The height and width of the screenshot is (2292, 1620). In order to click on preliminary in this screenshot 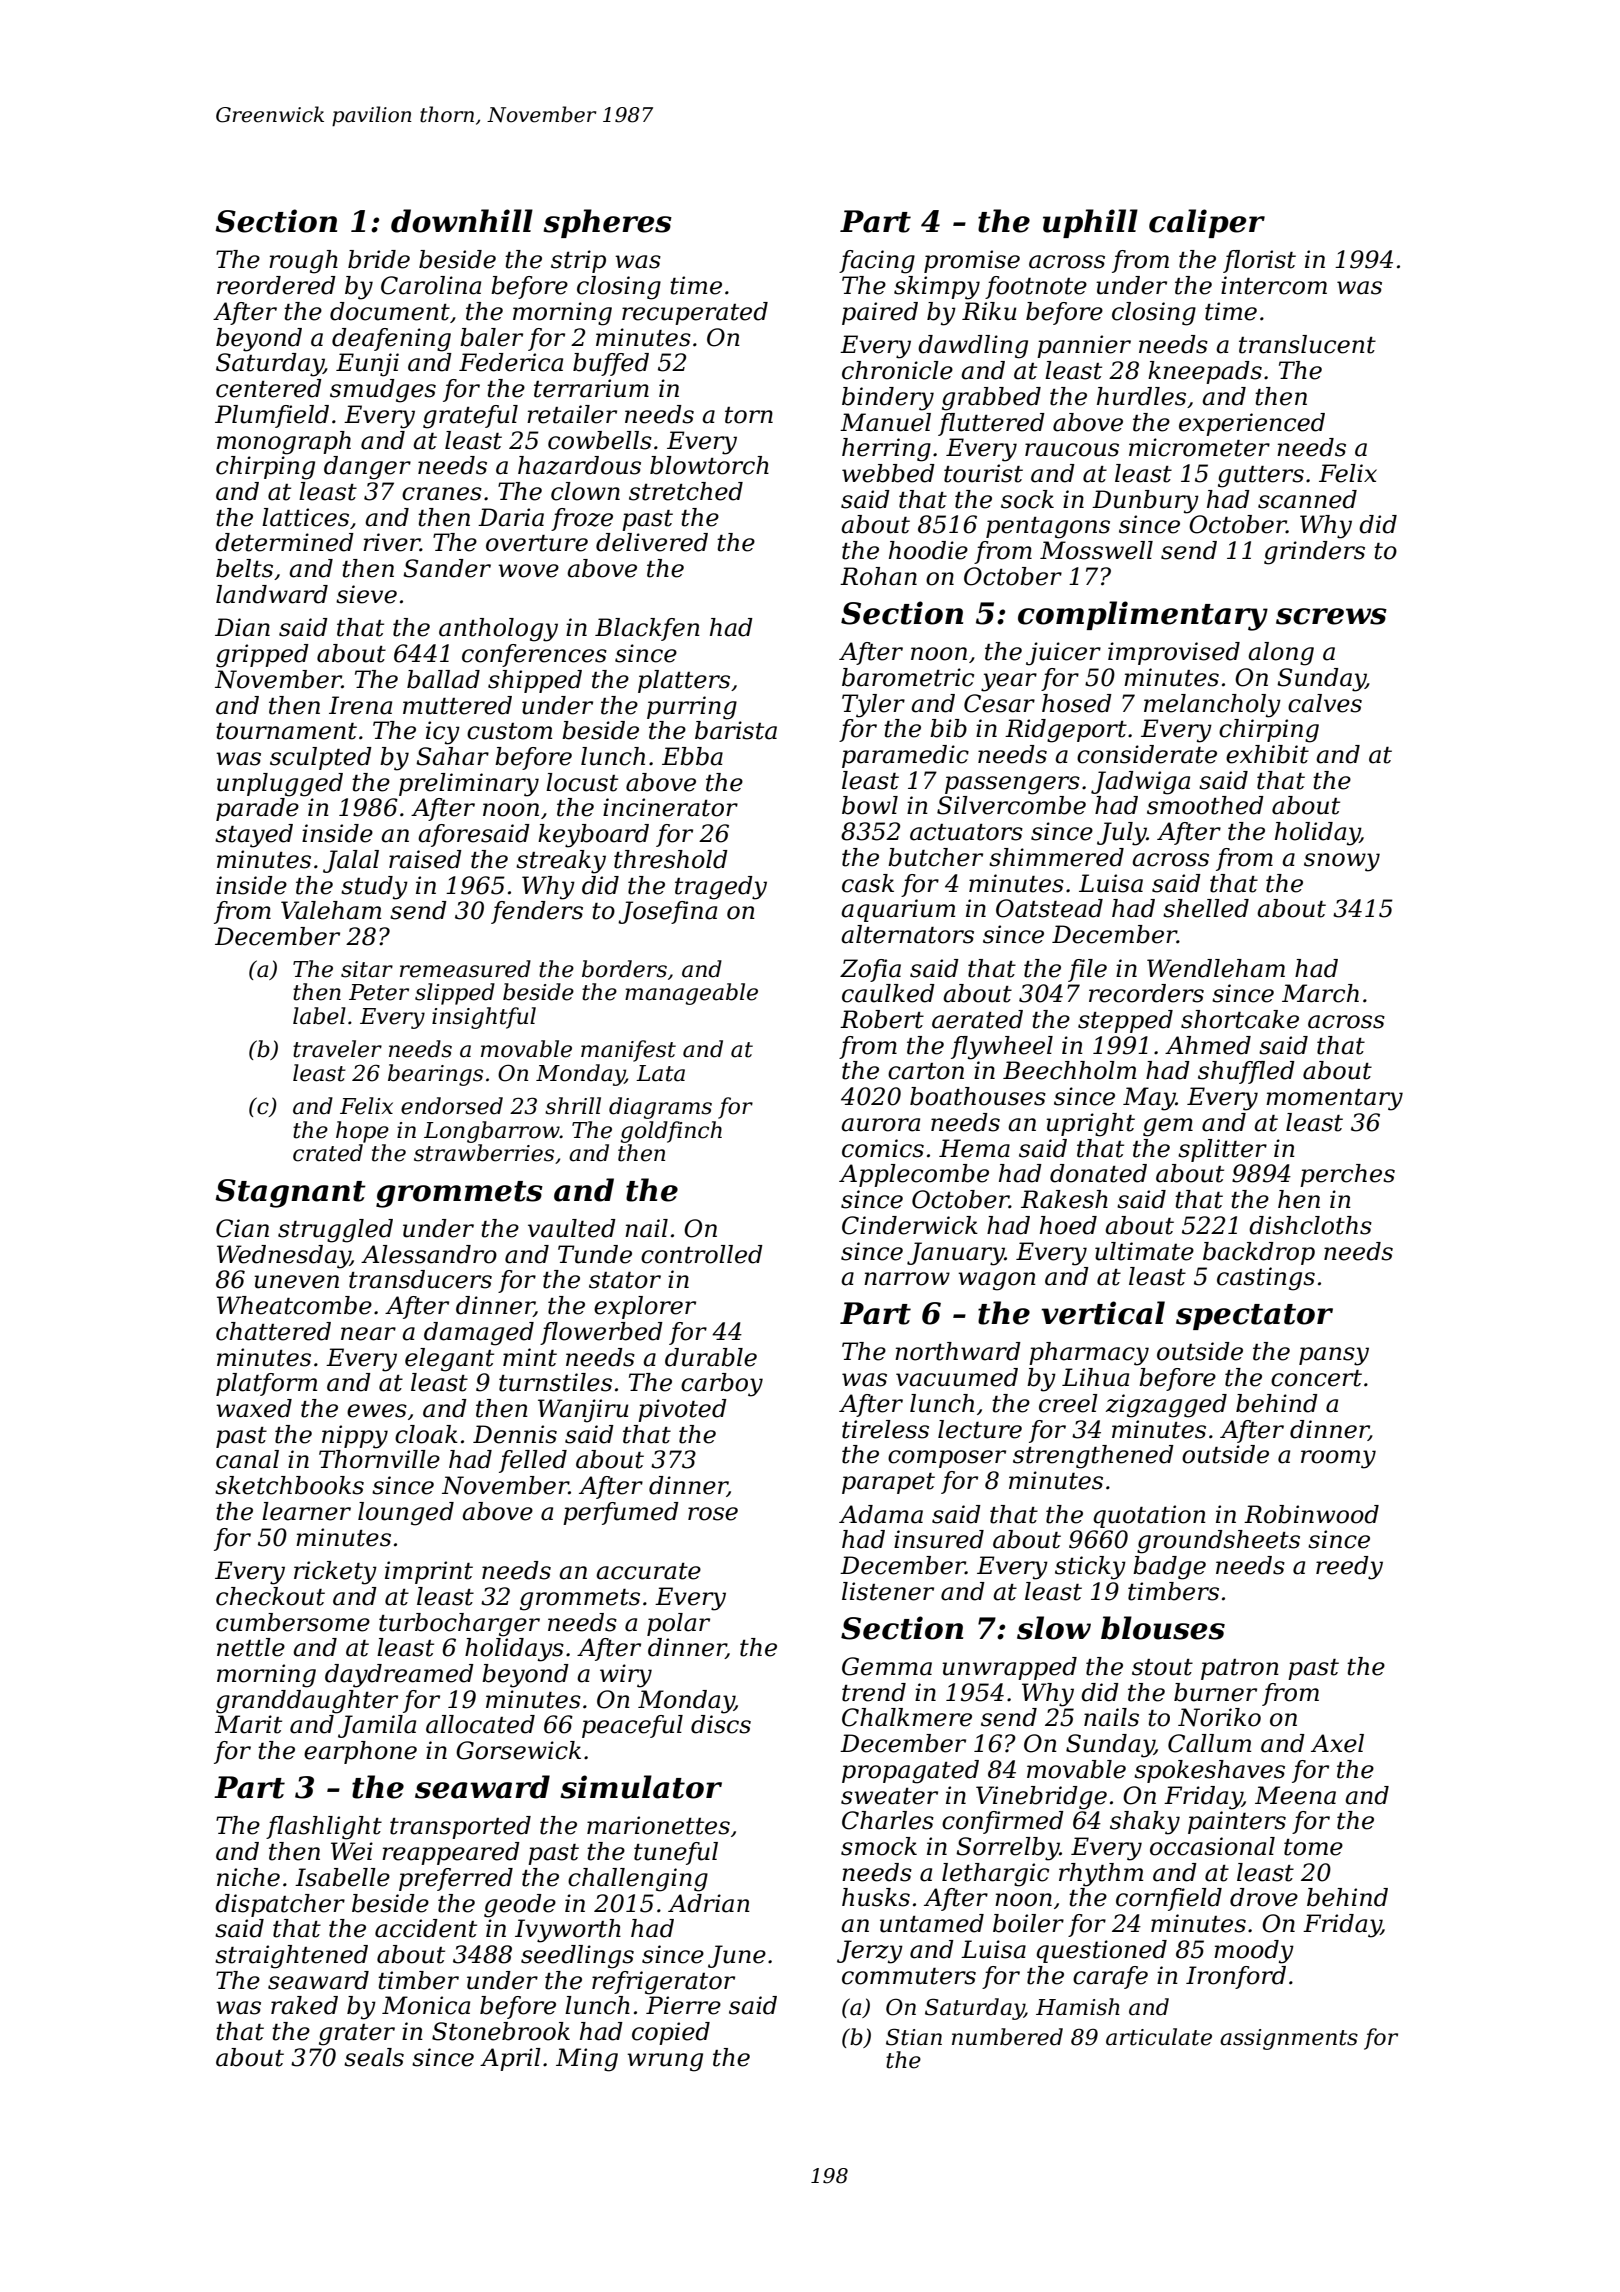, I will do `click(469, 785)`.
